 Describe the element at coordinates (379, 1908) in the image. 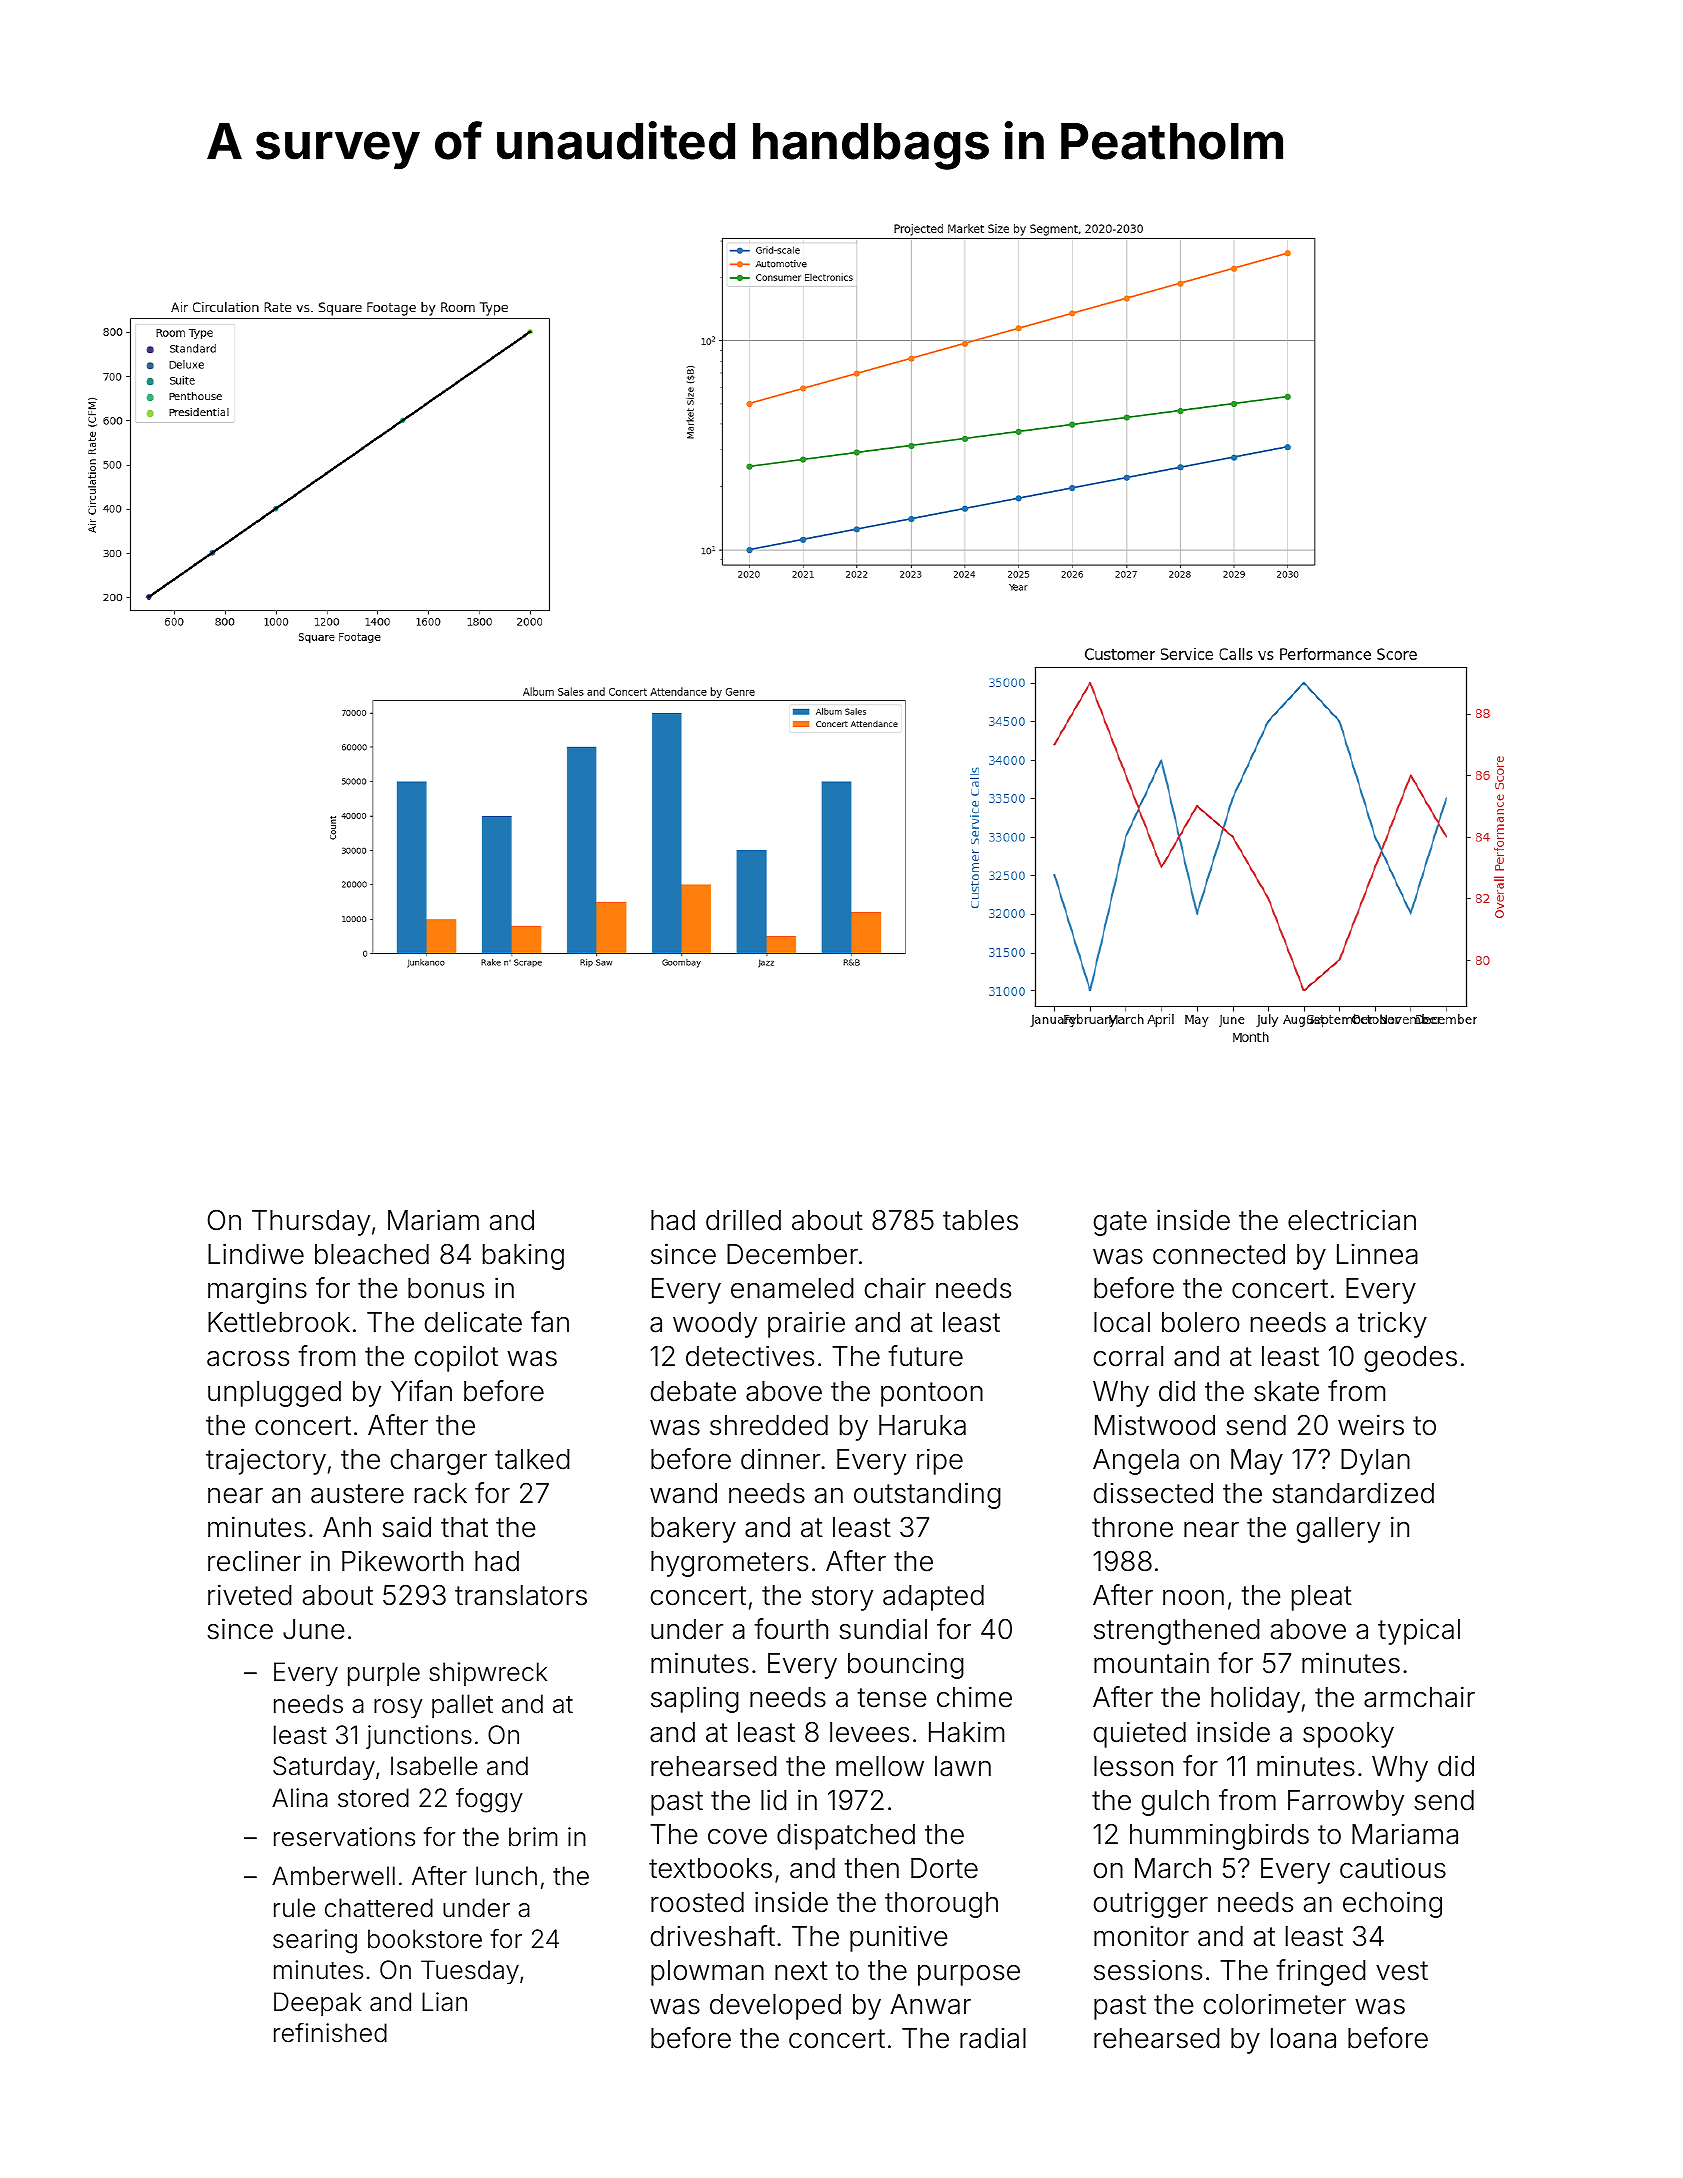

I see `chattered` at that location.
